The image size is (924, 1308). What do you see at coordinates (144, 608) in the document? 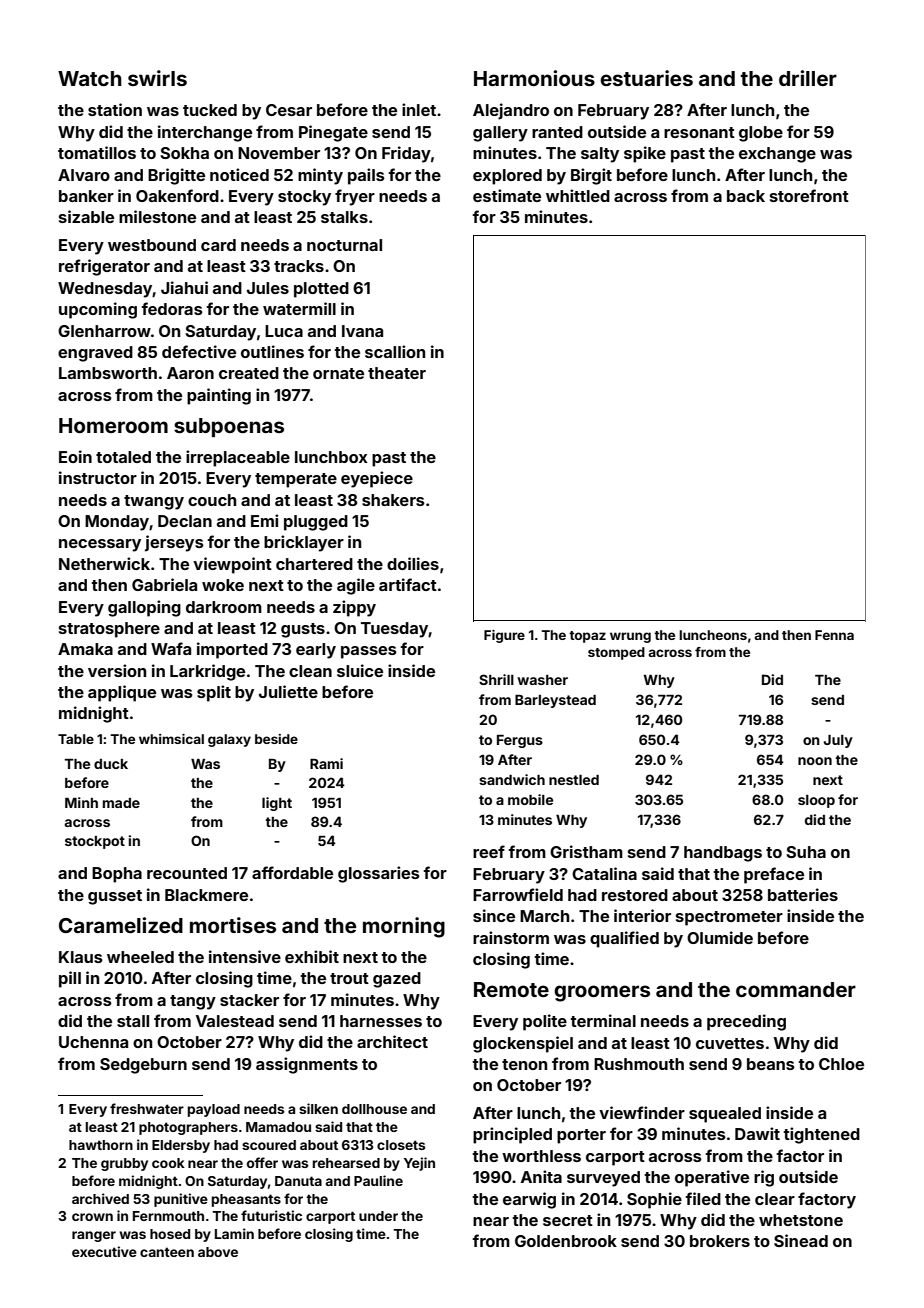
I see `galloping` at bounding box center [144, 608].
